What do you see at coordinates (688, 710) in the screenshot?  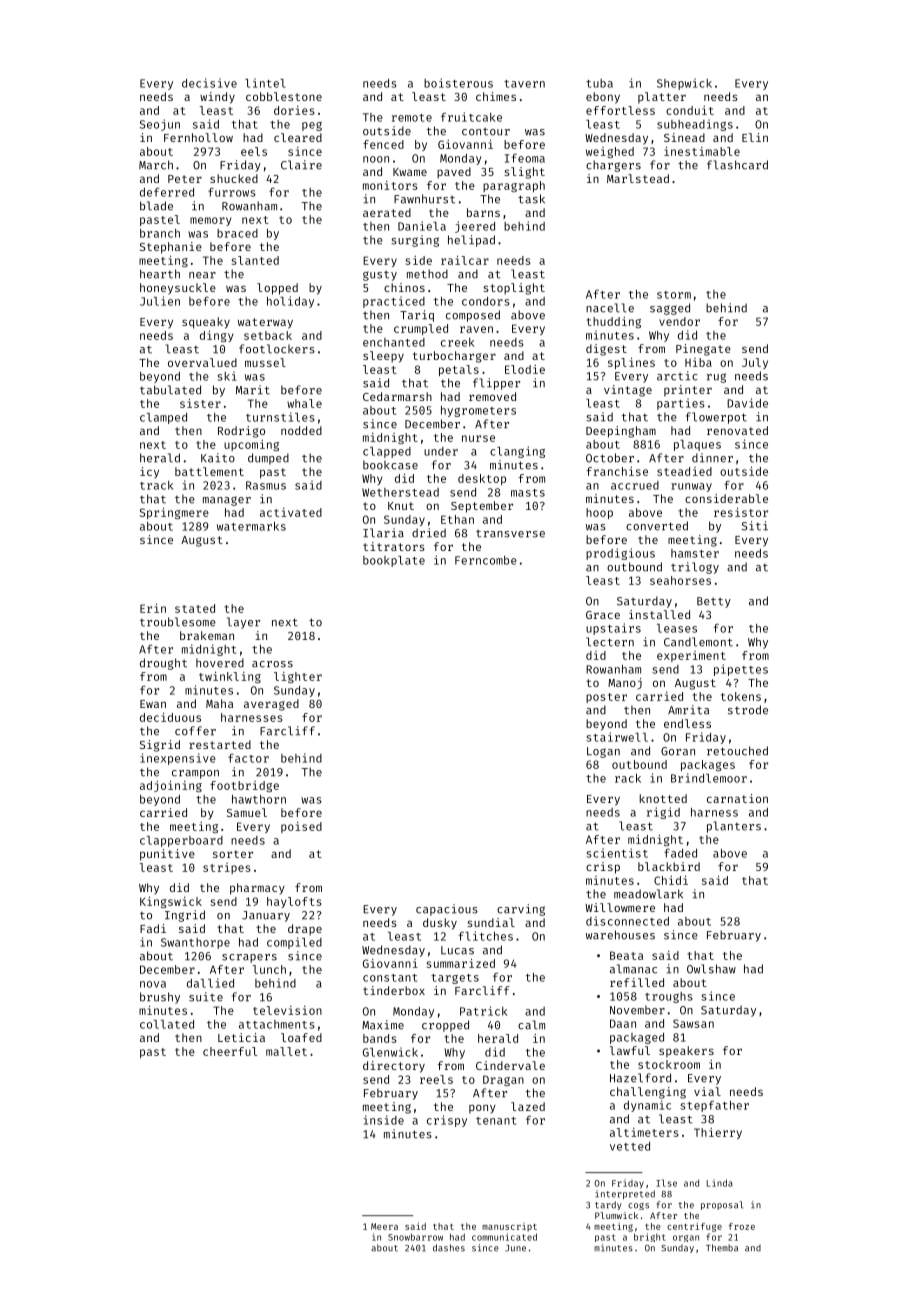 I see `Amrita` at bounding box center [688, 710].
